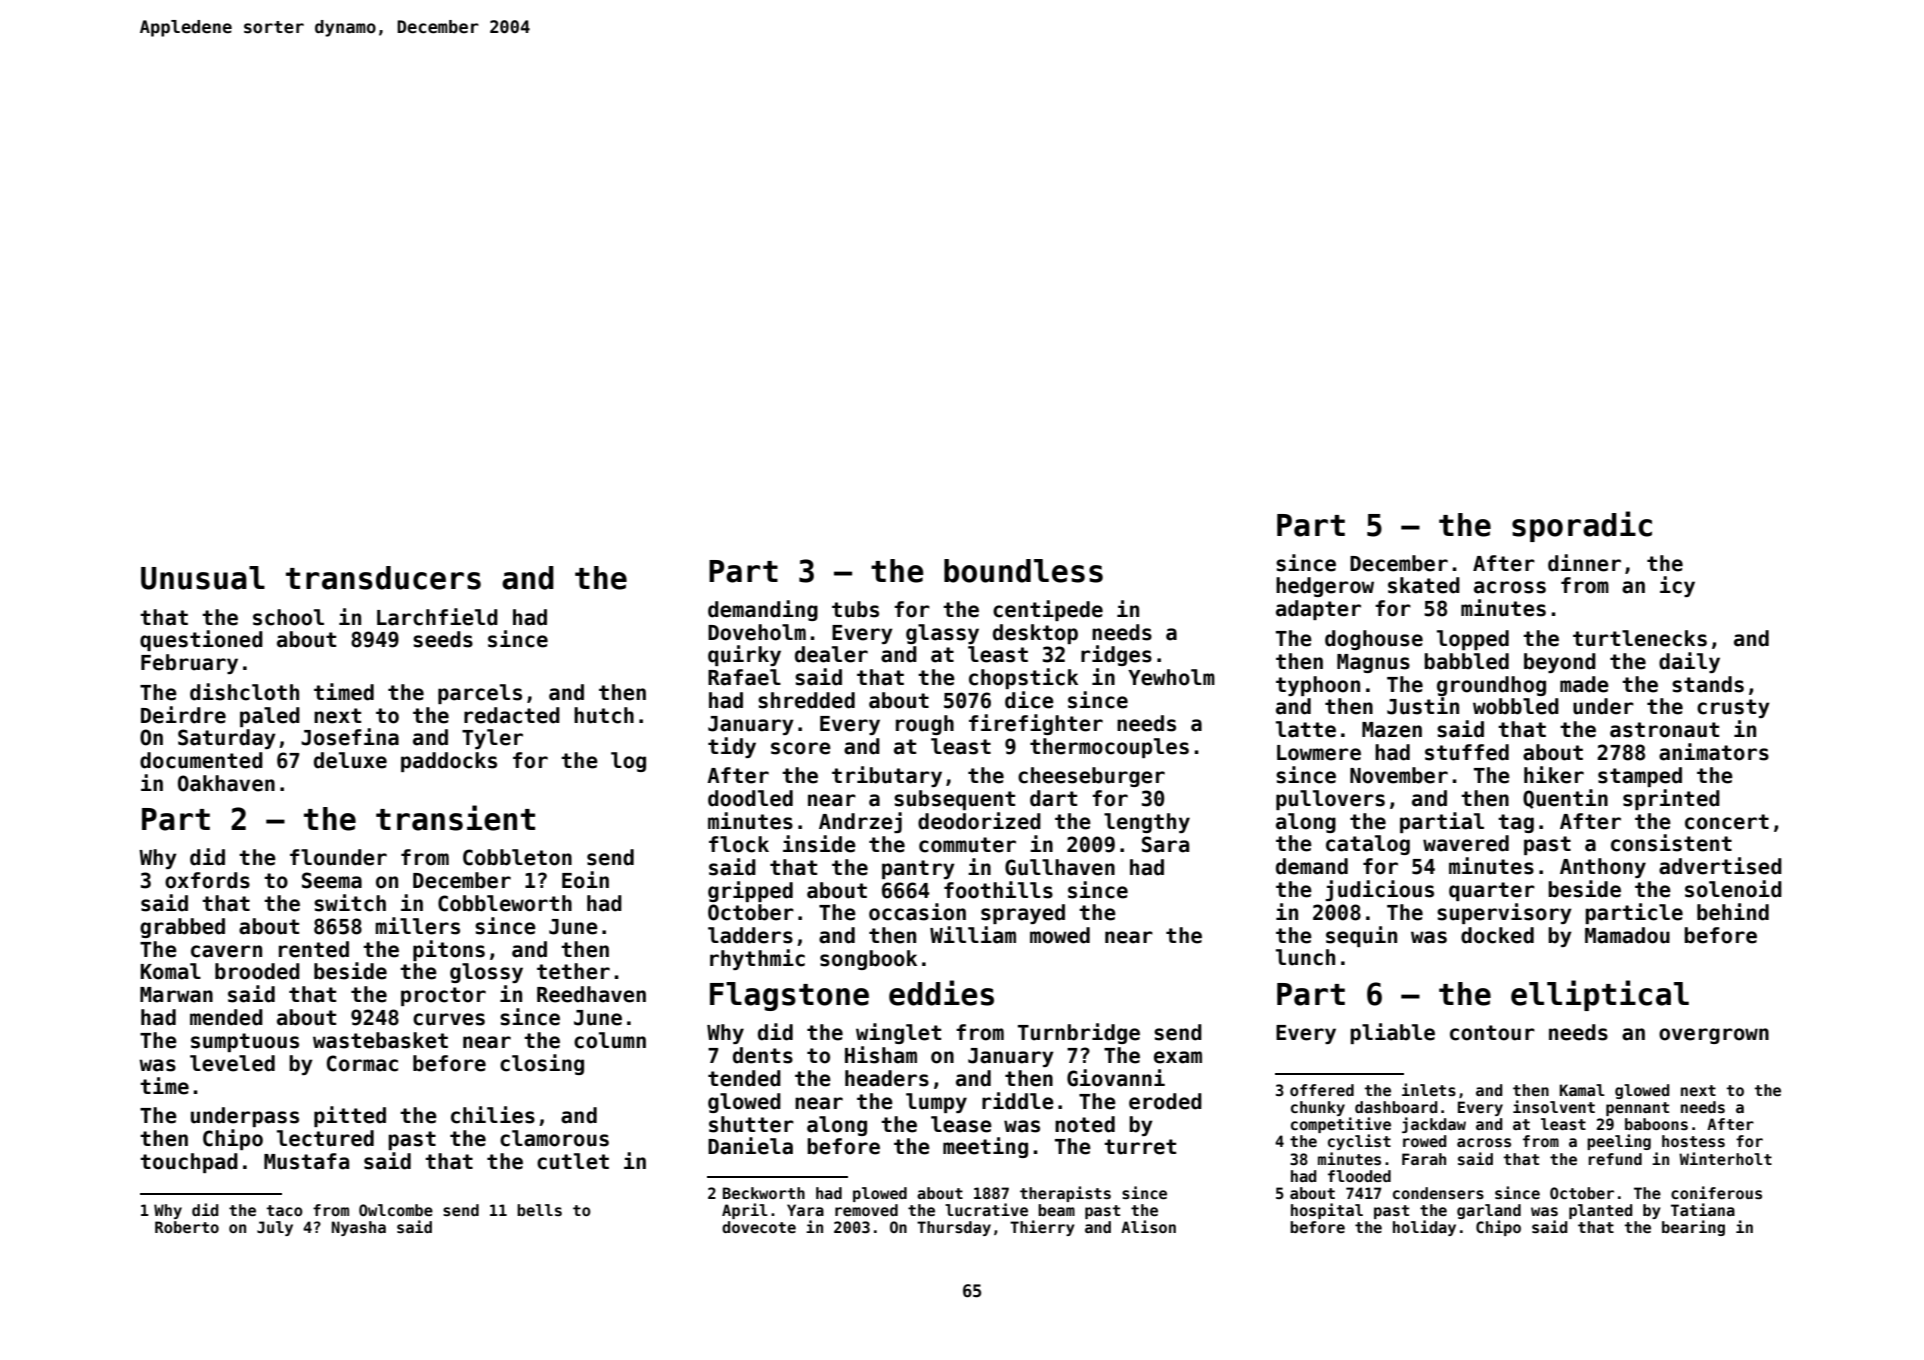 This screenshot has width=1924, height=1360. What do you see at coordinates (189, 1163) in the screenshot?
I see `touchpad` at bounding box center [189, 1163].
